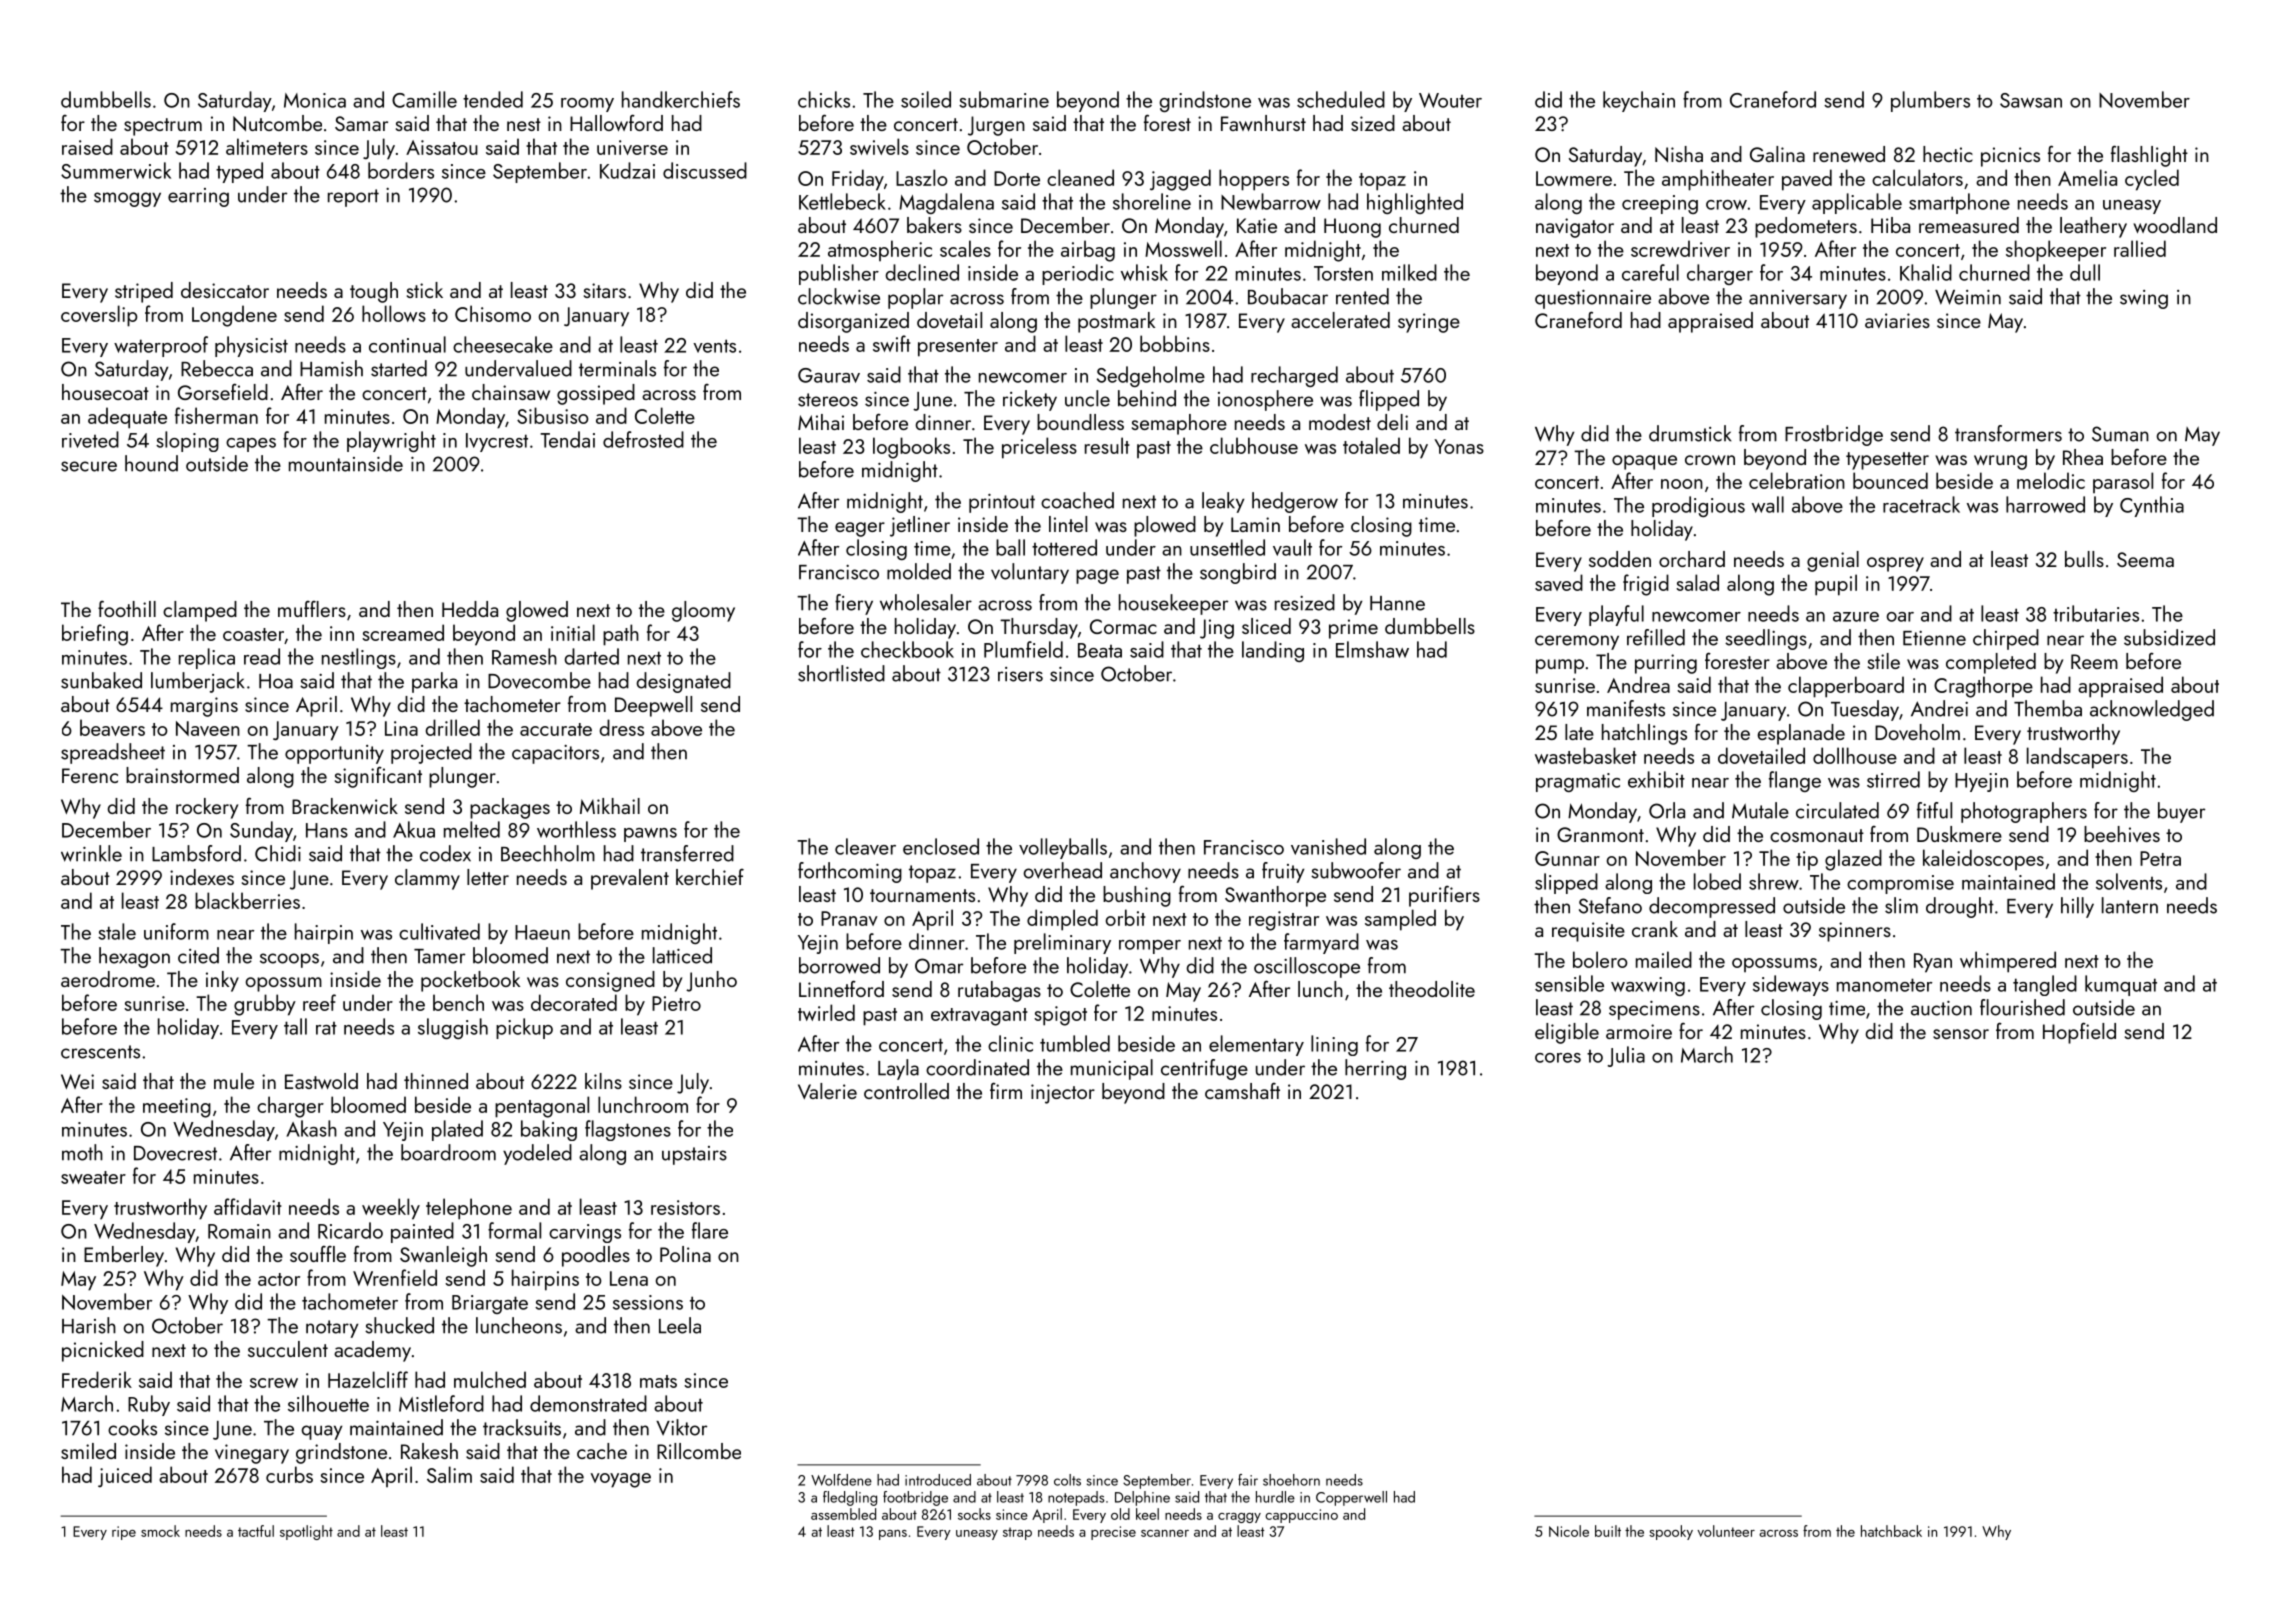 The width and height of the image is (2284, 1615). Describe the element at coordinates (2079, 1033) in the image. I see `Hopfield` at that location.
